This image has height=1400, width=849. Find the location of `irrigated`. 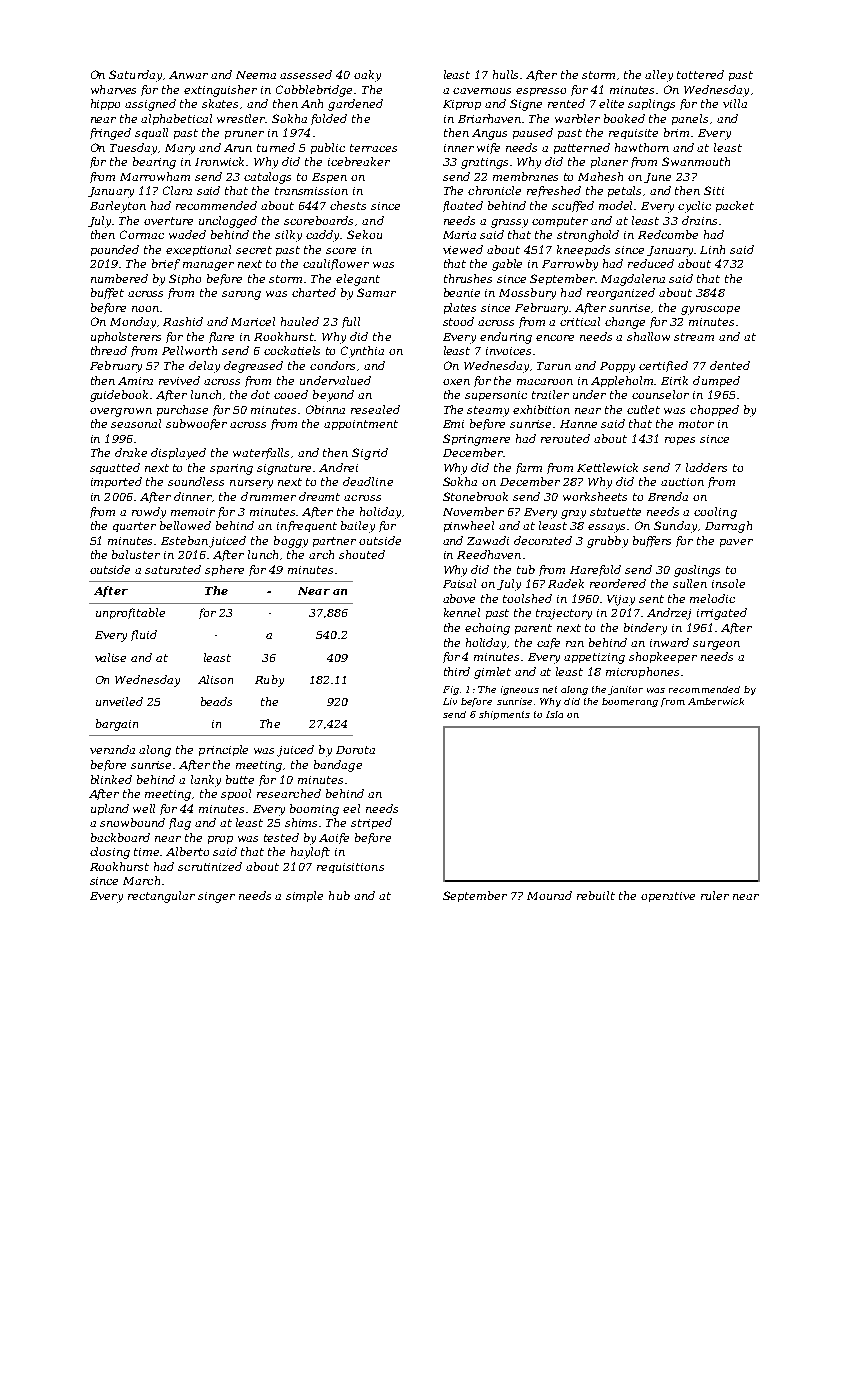

irrigated is located at coordinates (722, 614).
